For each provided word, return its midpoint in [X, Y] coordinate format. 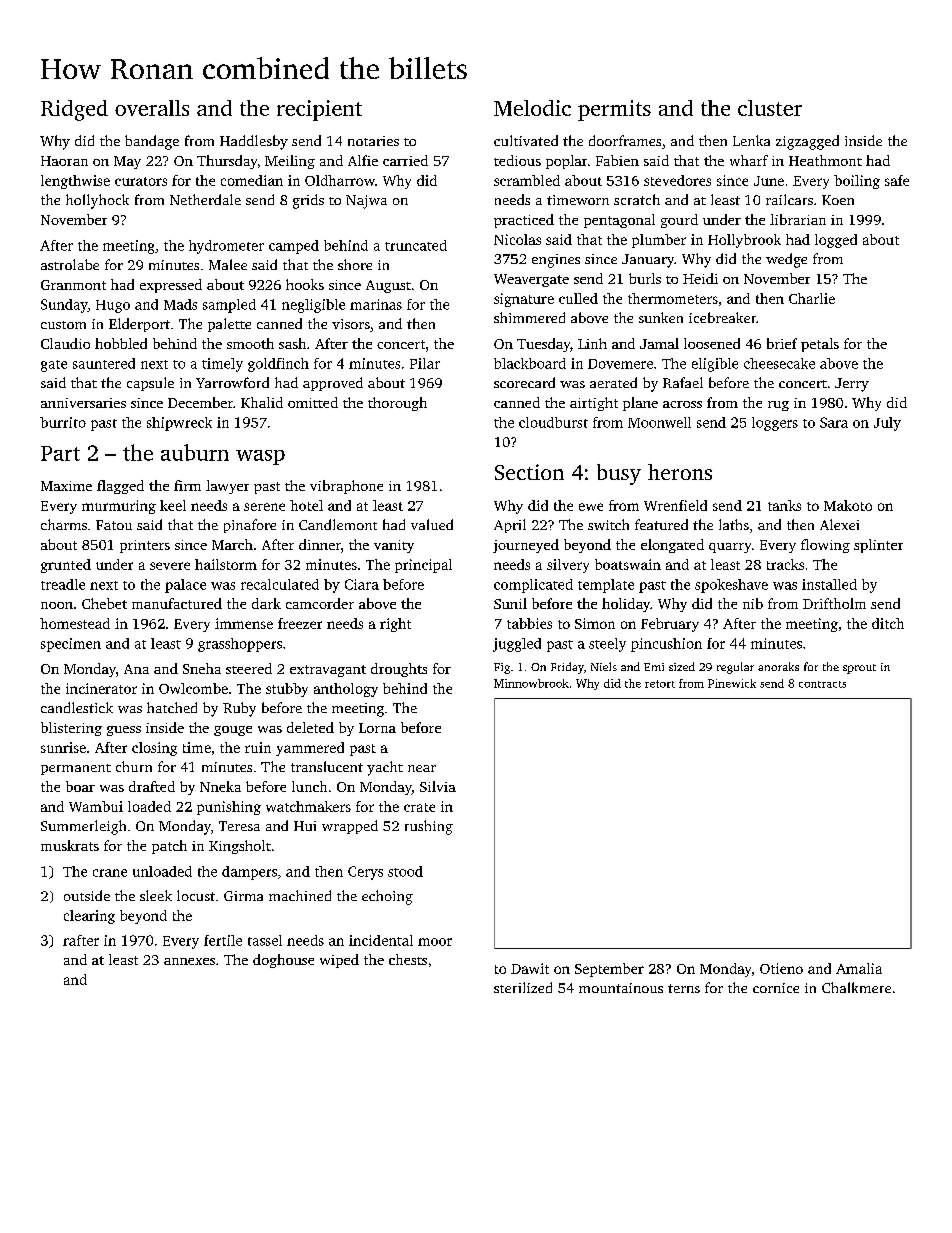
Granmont [73, 285]
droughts [399, 670]
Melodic [532, 108]
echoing [387, 897]
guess [124, 731]
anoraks [778, 666]
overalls [152, 108]
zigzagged [807, 142]
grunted [66, 566]
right [395, 625]
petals [820, 345]
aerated [613, 382]
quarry [730, 548]
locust [196, 895]
